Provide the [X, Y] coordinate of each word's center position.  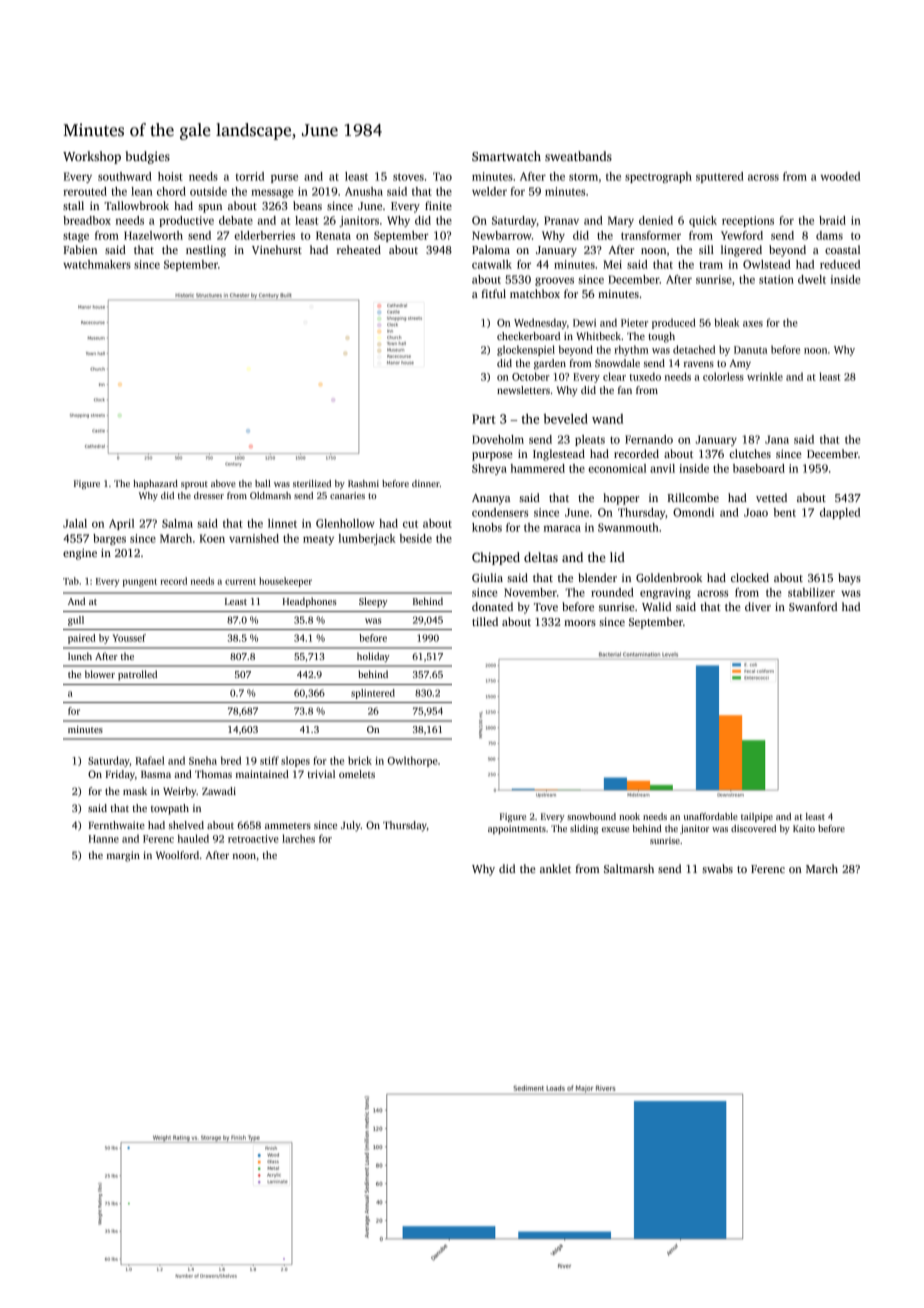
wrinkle [765, 376]
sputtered [720, 177]
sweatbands [578, 156]
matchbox [535, 293]
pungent [140, 583]
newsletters [523, 390]
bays [849, 579]
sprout [194, 485]
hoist [170, 176]
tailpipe [757, 817]
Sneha [203, 760]
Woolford [177, 855]
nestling [206, 251]
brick [360, 760]
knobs [487, 527]
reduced [840, 264]
